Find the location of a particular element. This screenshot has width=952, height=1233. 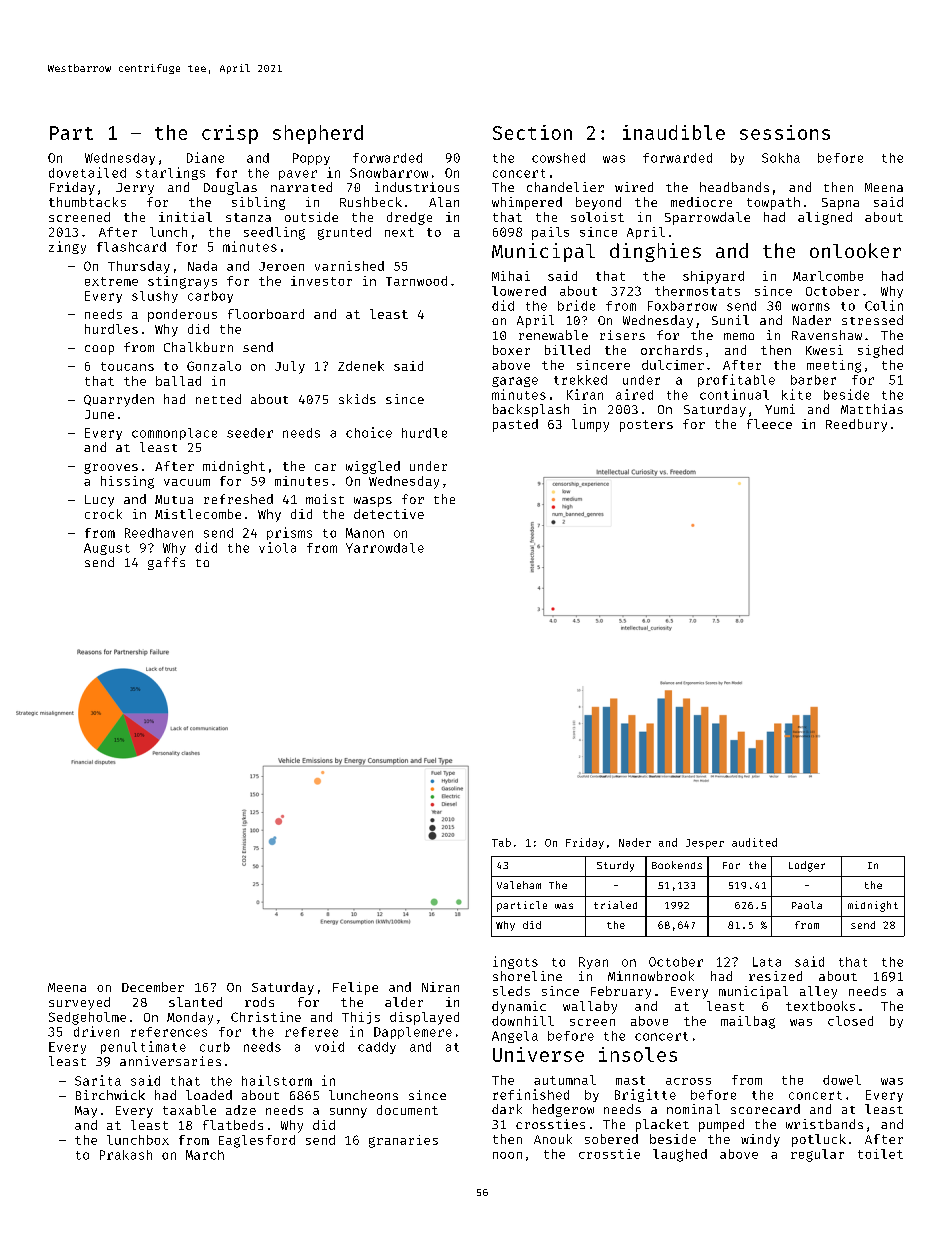

sessions is located at coordinates (785, 132).
